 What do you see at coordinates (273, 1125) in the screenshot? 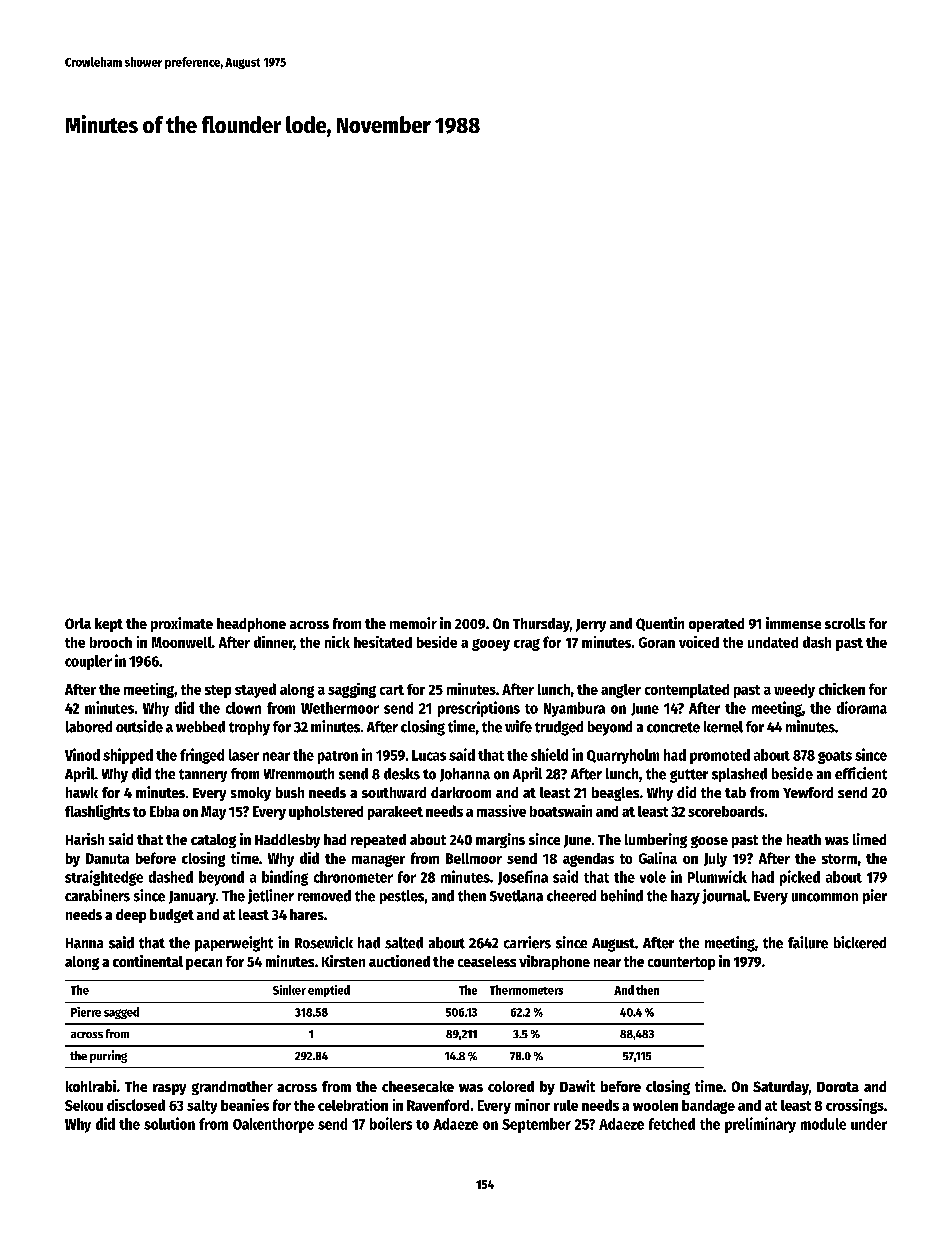
I see `Oakenthorpe` at bounding box center [273, 1125].
